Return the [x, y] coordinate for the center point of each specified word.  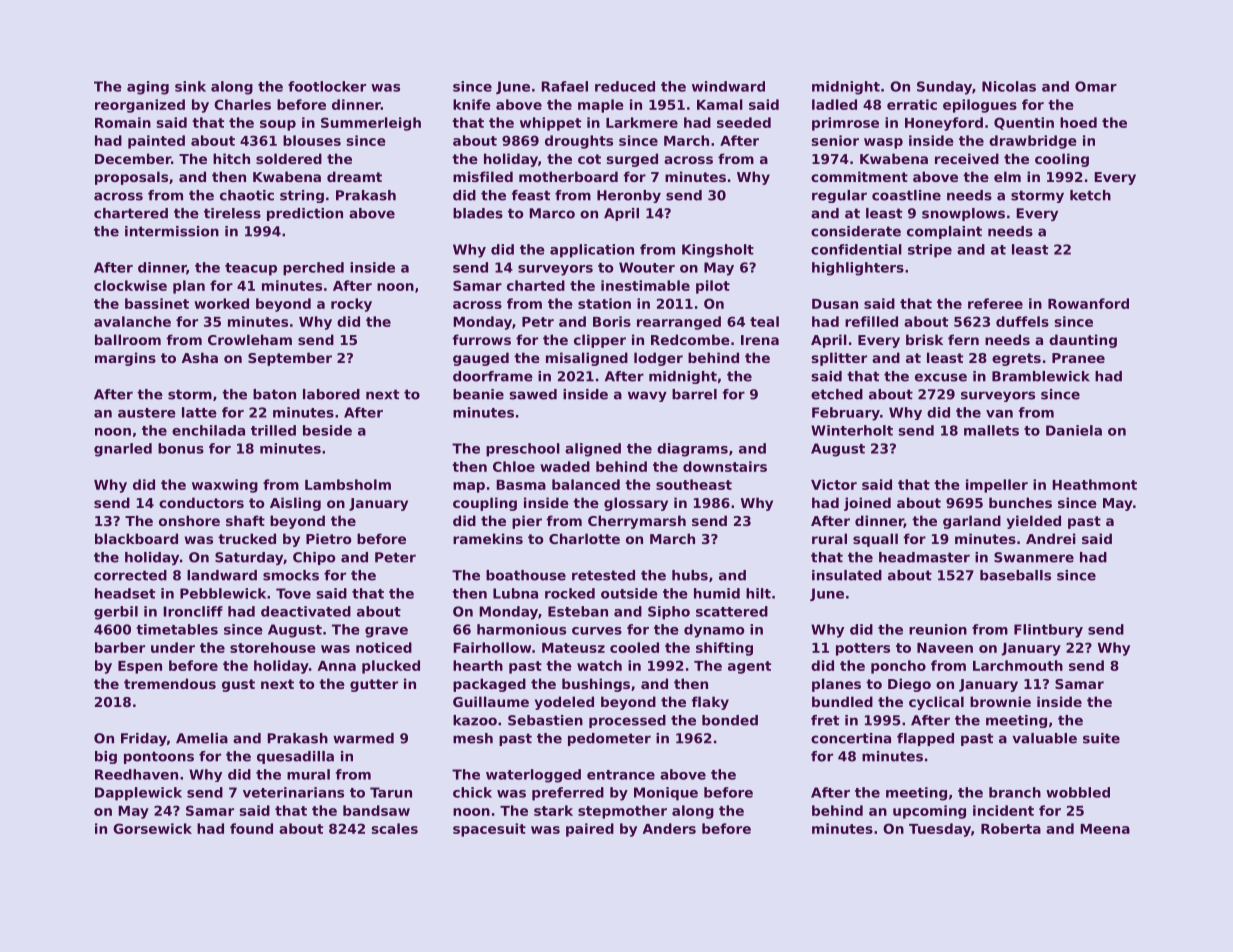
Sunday [944, 88]
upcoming [929, 812]
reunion [938, 629]
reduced [625, 86]
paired [590, 830]
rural [829, 538]
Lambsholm [348, 484]
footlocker [327, 86]
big [106, 757]
